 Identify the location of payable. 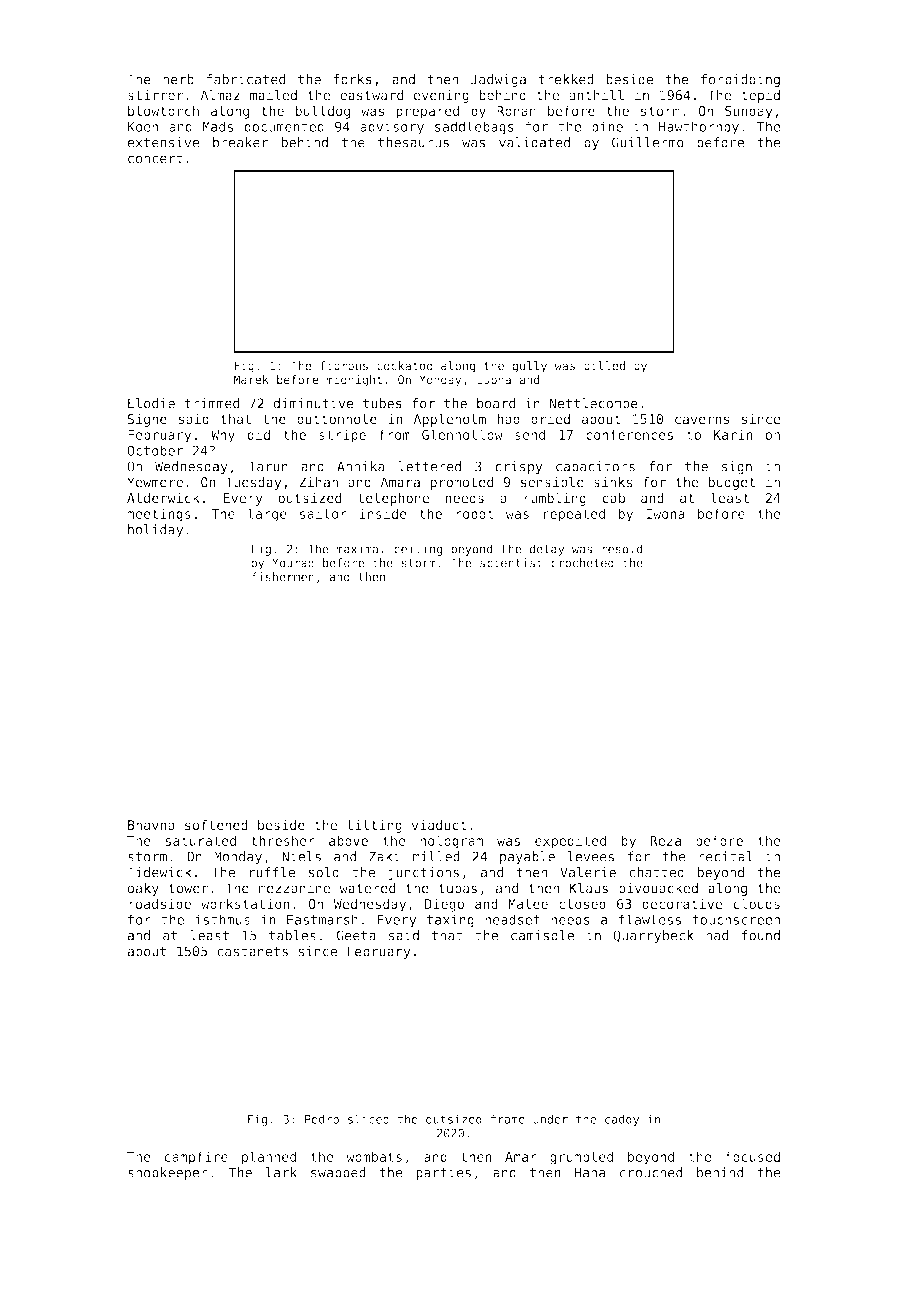
(527, 858).
